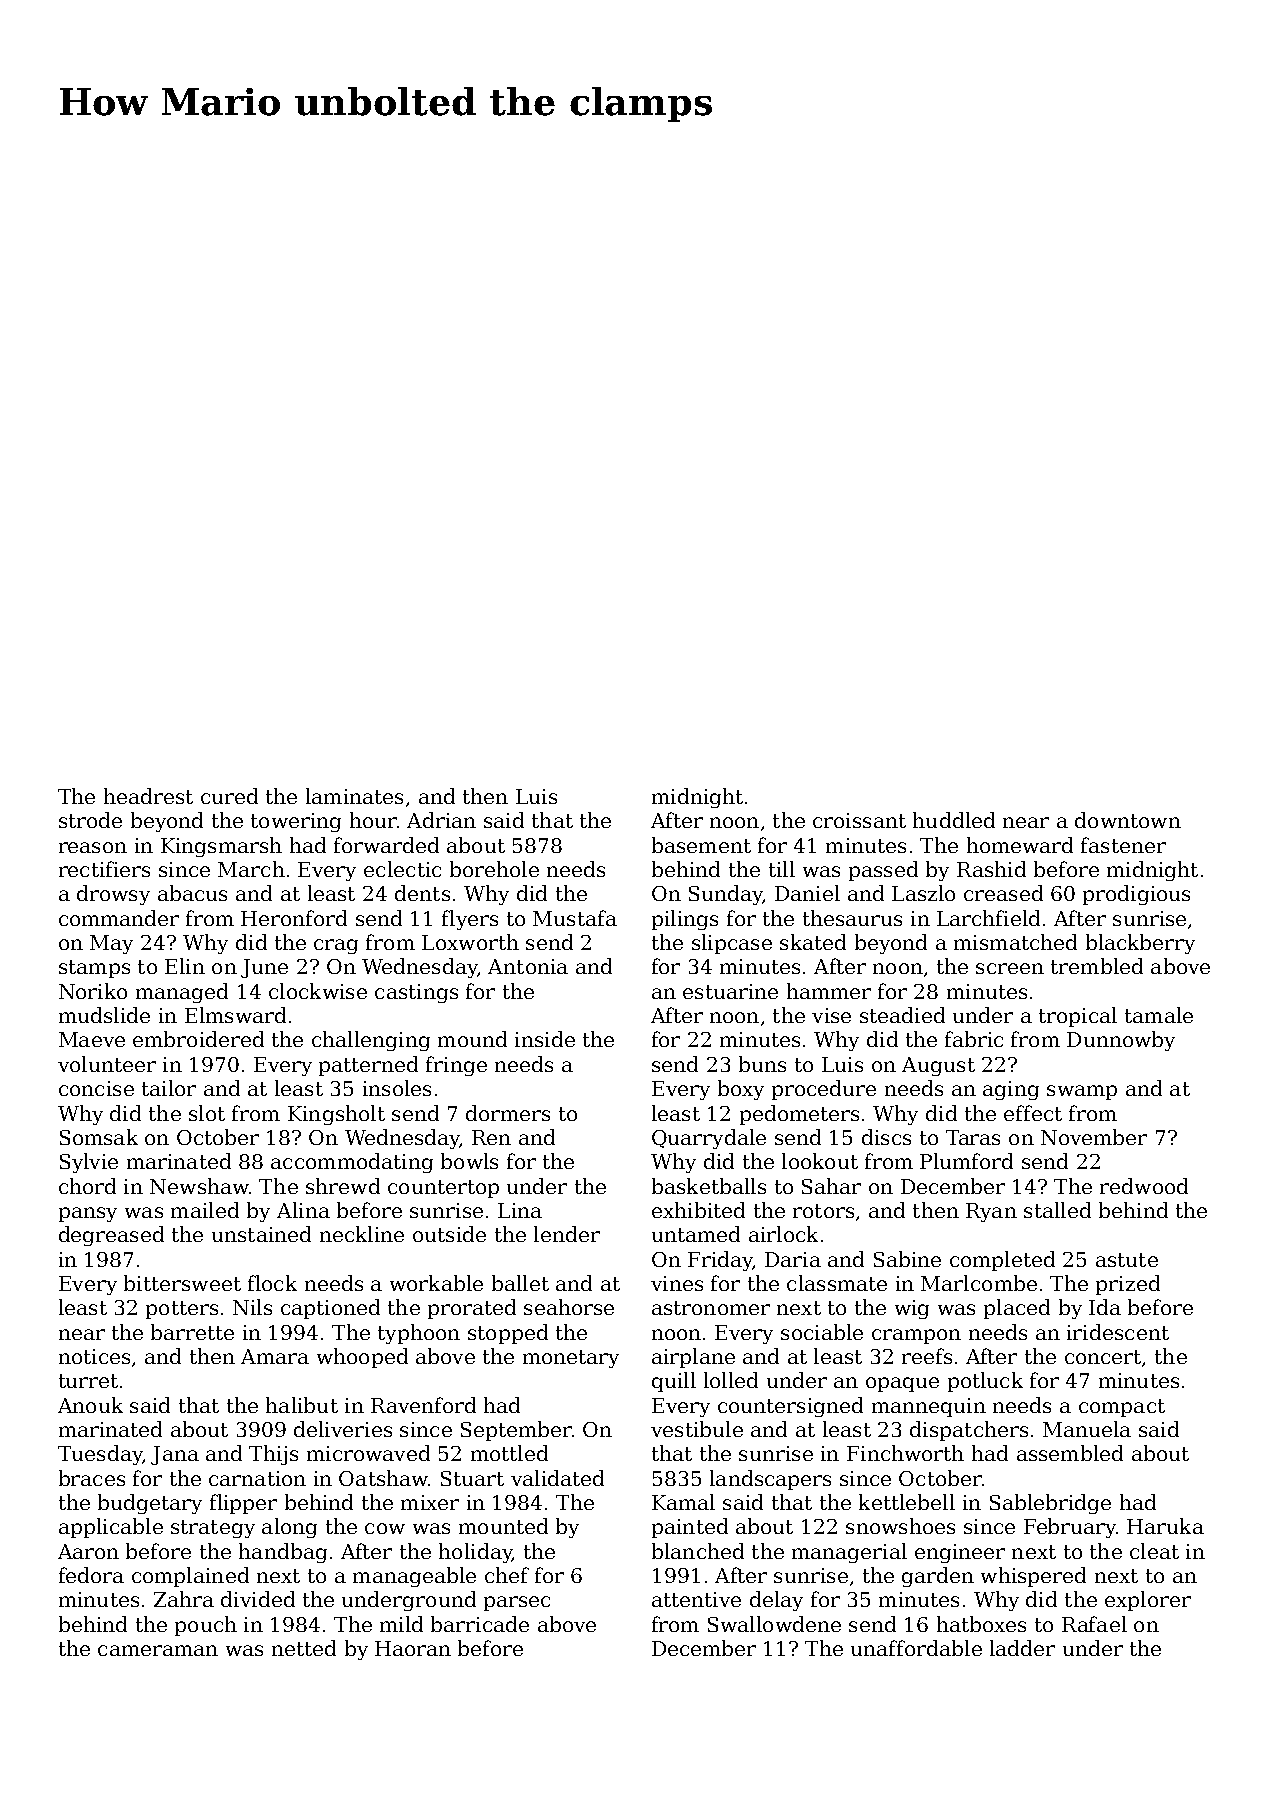 The width and height of the image is (1272, 1798). What do you see at coordinates (158, 1650) in the image?
I see `cameraman` at bounding box center [158, 1650].
